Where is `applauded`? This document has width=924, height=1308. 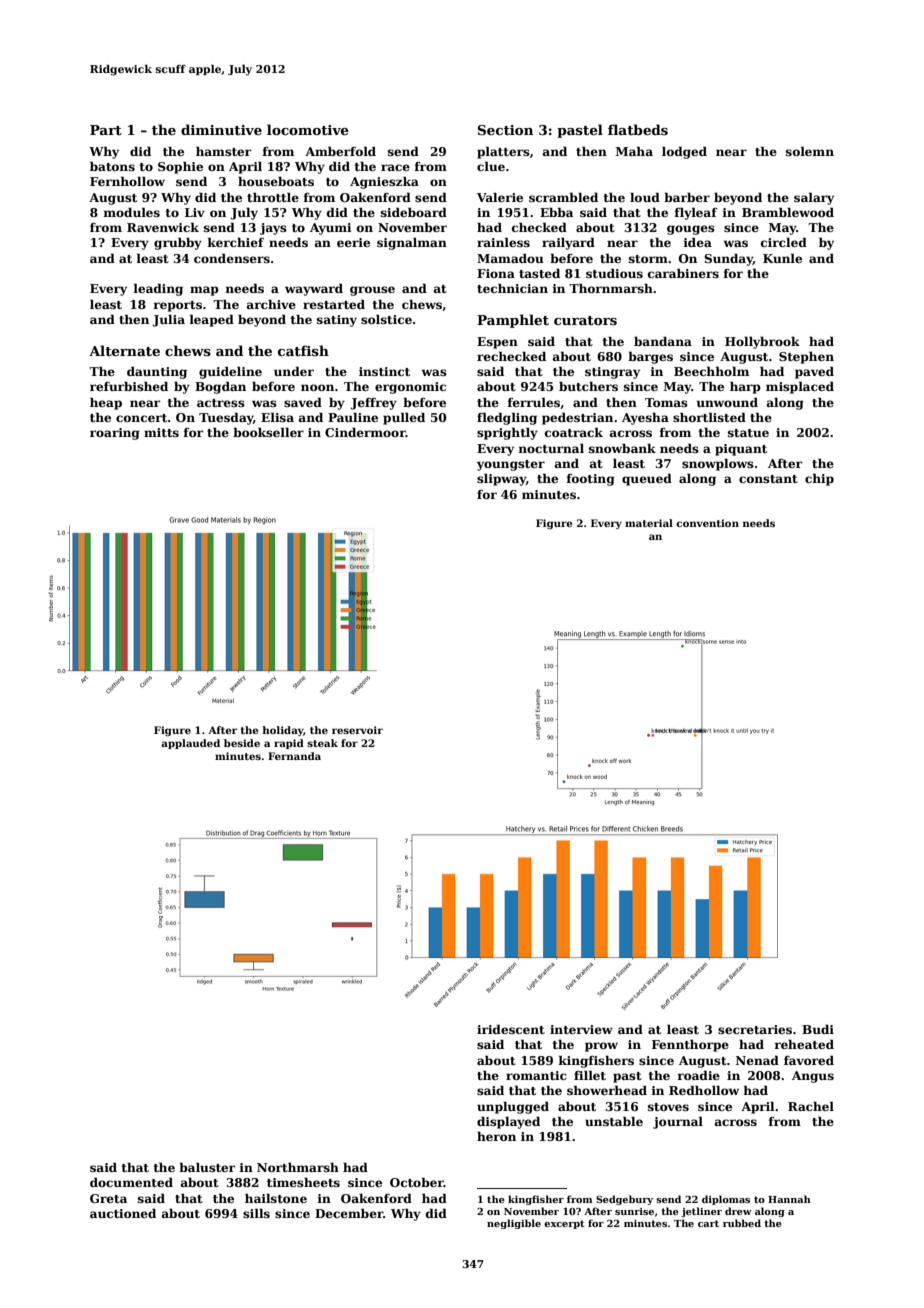
applauded is located at coordinates (190, 744).
